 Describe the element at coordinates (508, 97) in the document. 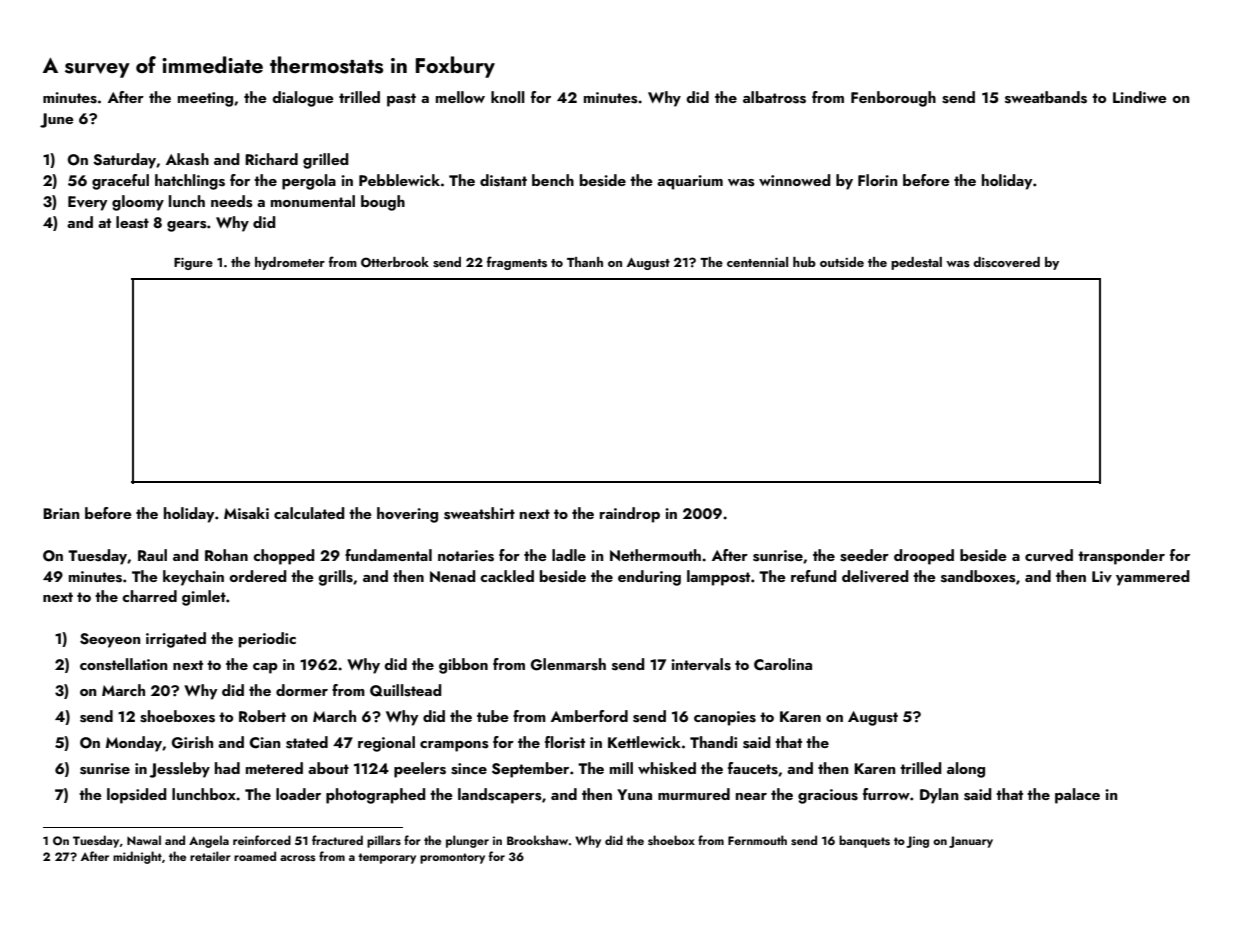

I see `knoll` at that location.
